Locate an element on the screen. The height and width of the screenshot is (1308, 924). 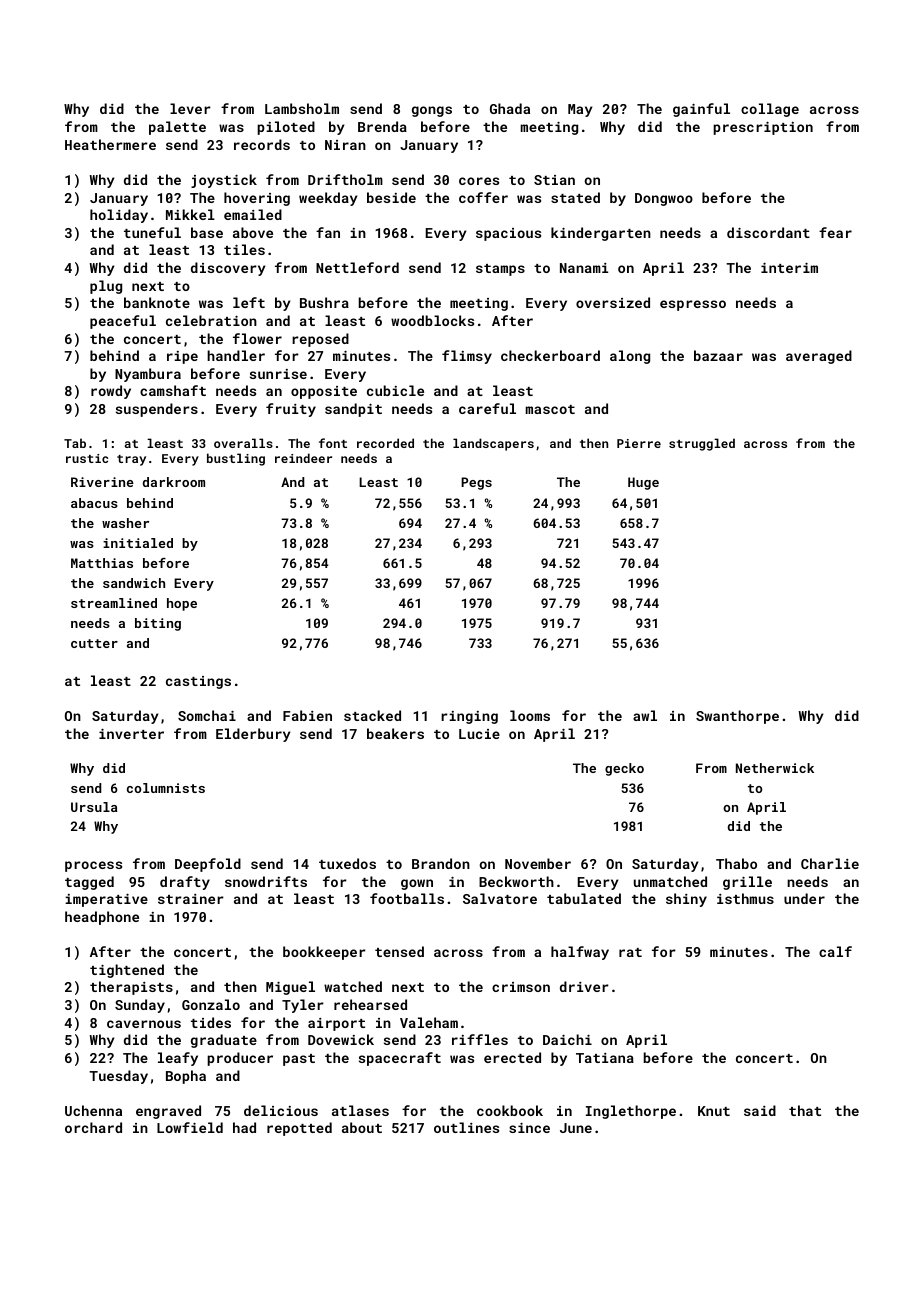
inverter is located at coordinates (131, 734).
